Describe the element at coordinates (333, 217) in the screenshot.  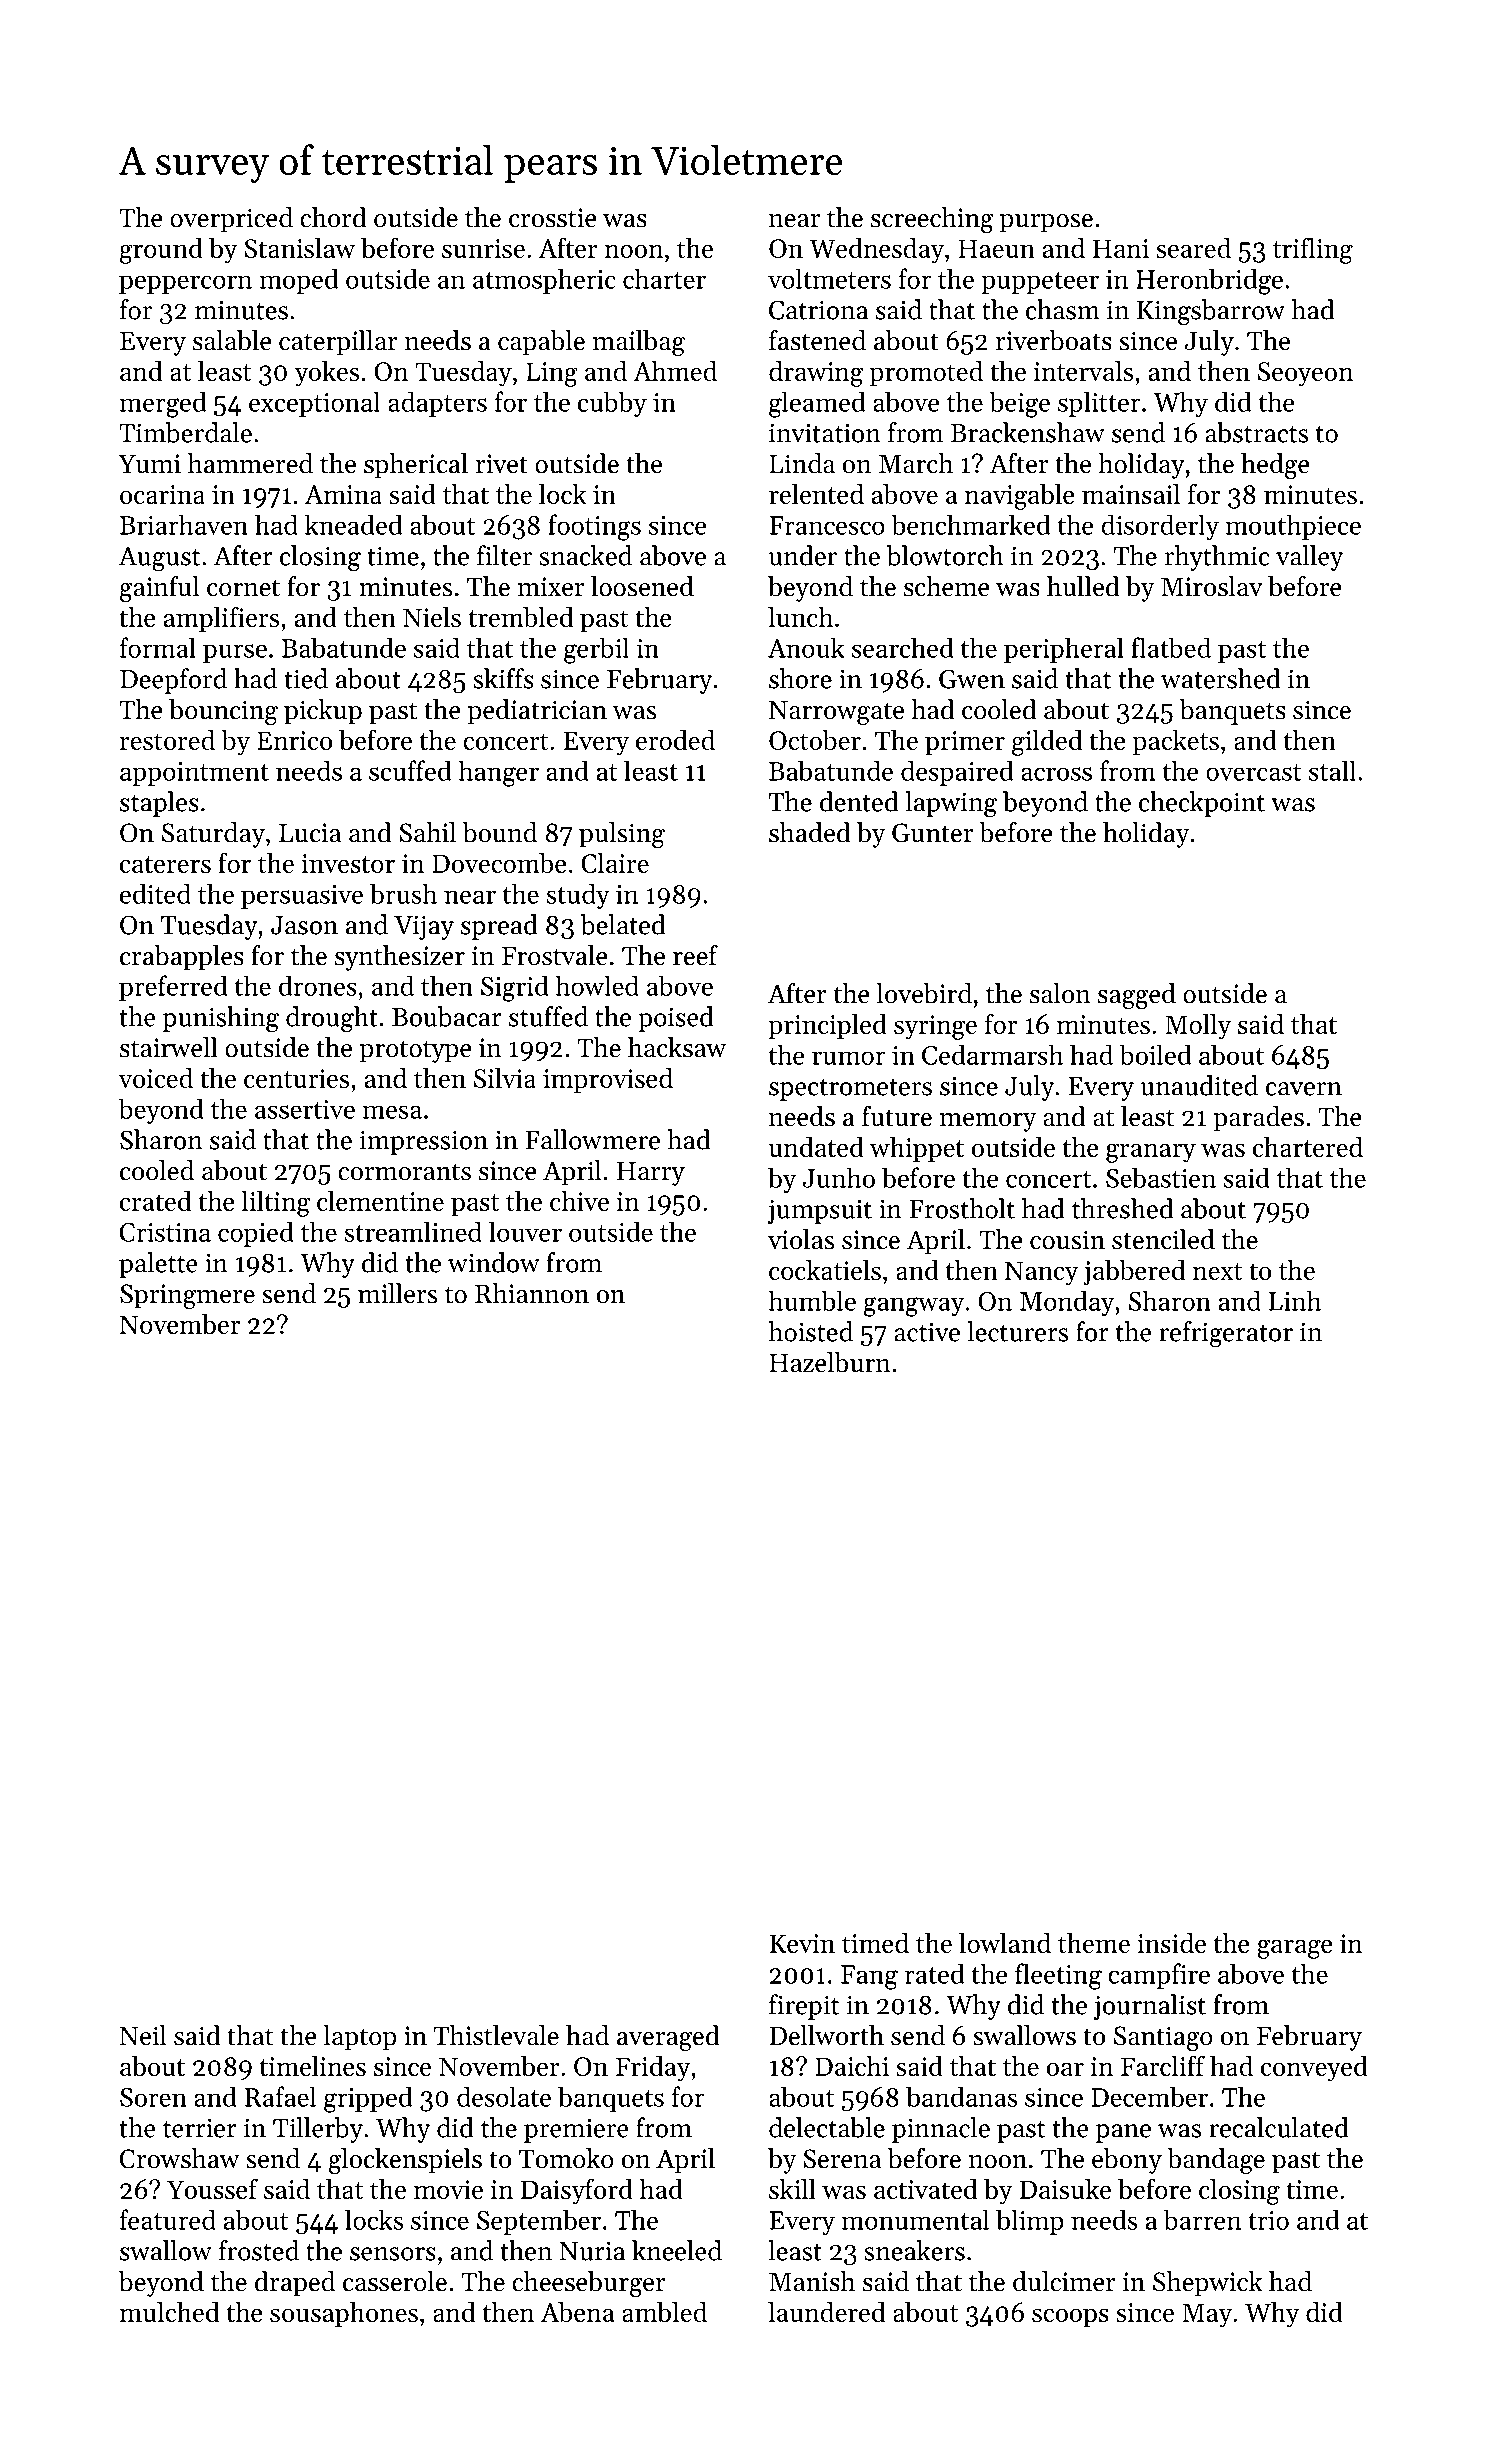
I see `chord` at that location.
